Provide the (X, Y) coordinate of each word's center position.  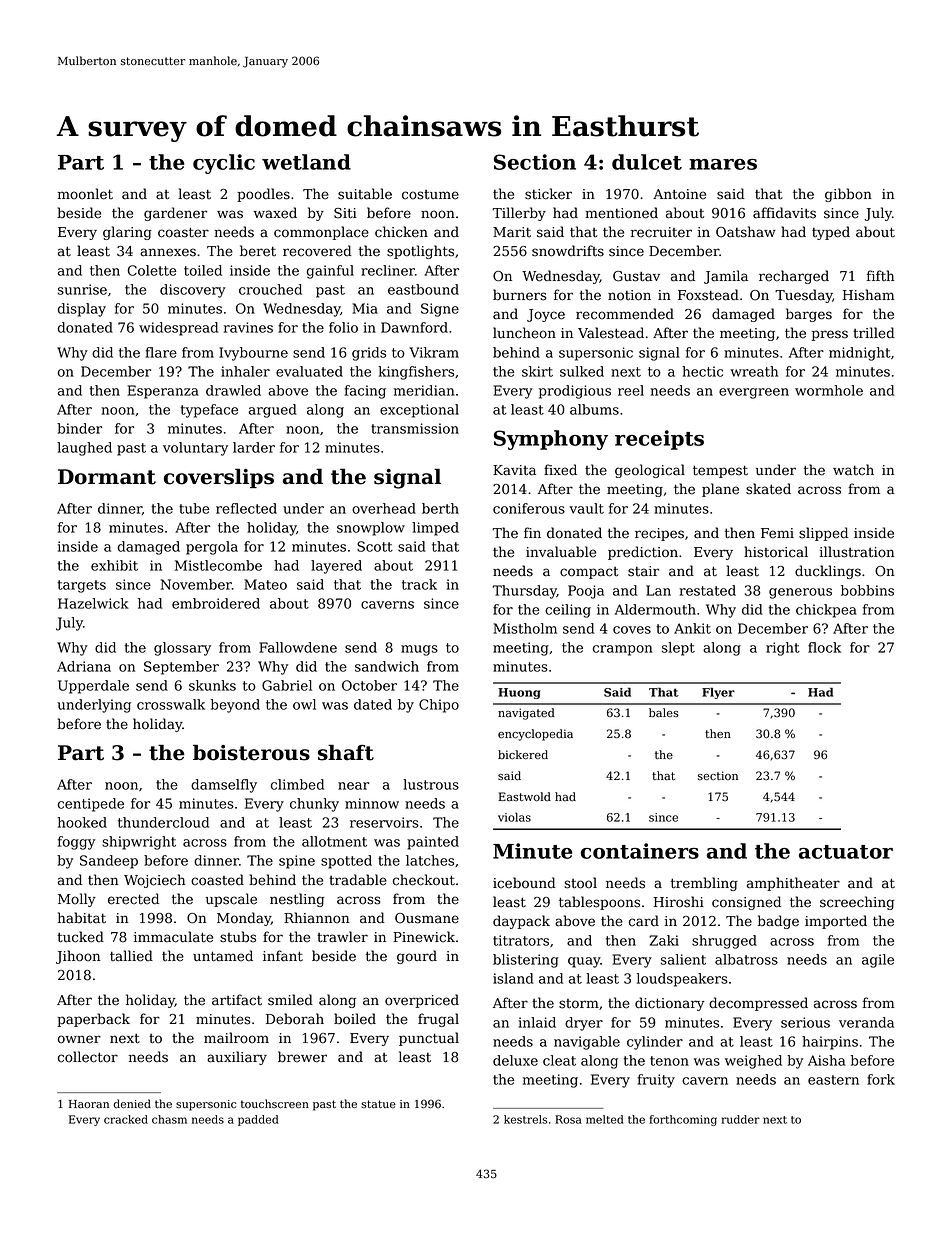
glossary (182, 649)
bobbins (867, 590)
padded (258, 1120)
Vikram (434, 352)
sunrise (82, 289)
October (369, 685)
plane (720, 490)
